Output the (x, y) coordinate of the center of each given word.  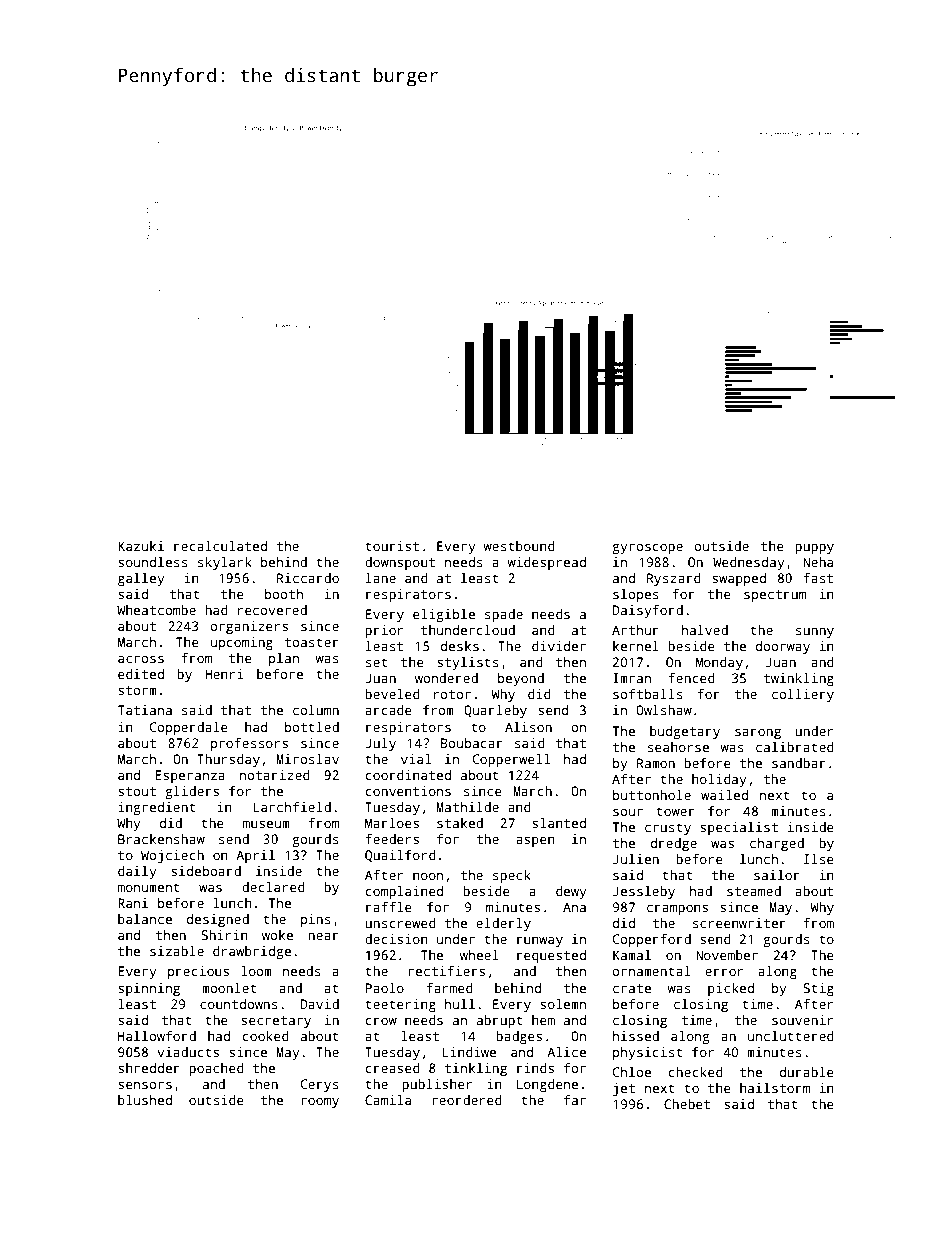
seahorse (678, 747)
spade (504, 615)
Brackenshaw (161, 839)
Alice (566, 1052)
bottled (312, 727)
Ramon (656, 763)
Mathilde (467, 807)
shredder (149, 1068)
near (323, 936)
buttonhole (652, 795)
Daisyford (648, 611)
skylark (225, 563)
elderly (503, 924)
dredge (674, 844)
